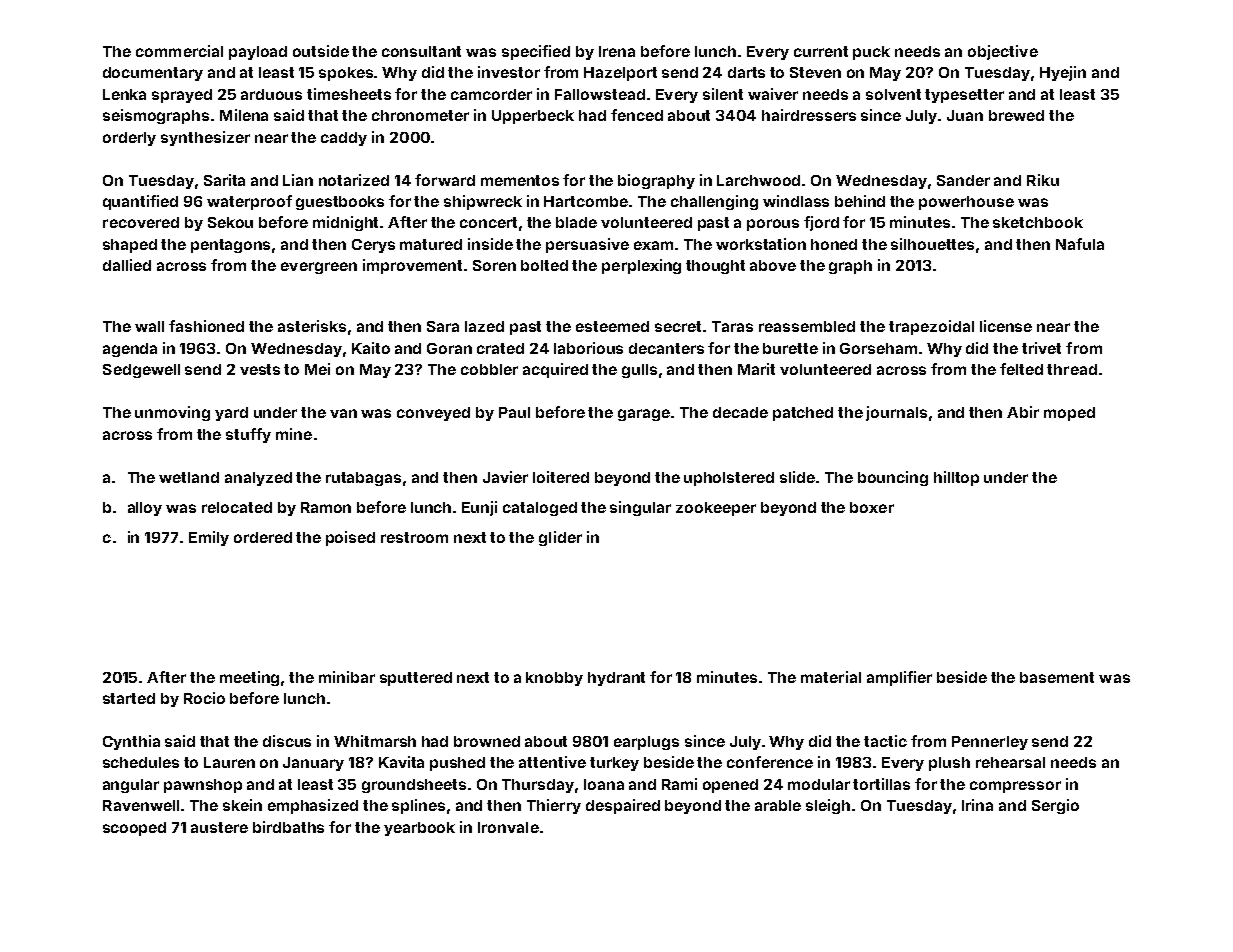 The image size is (1233, 952). What do you see at coordinates (533, 117) in the document?
I see `Upperbeck` at bounding box center [533, 117].
